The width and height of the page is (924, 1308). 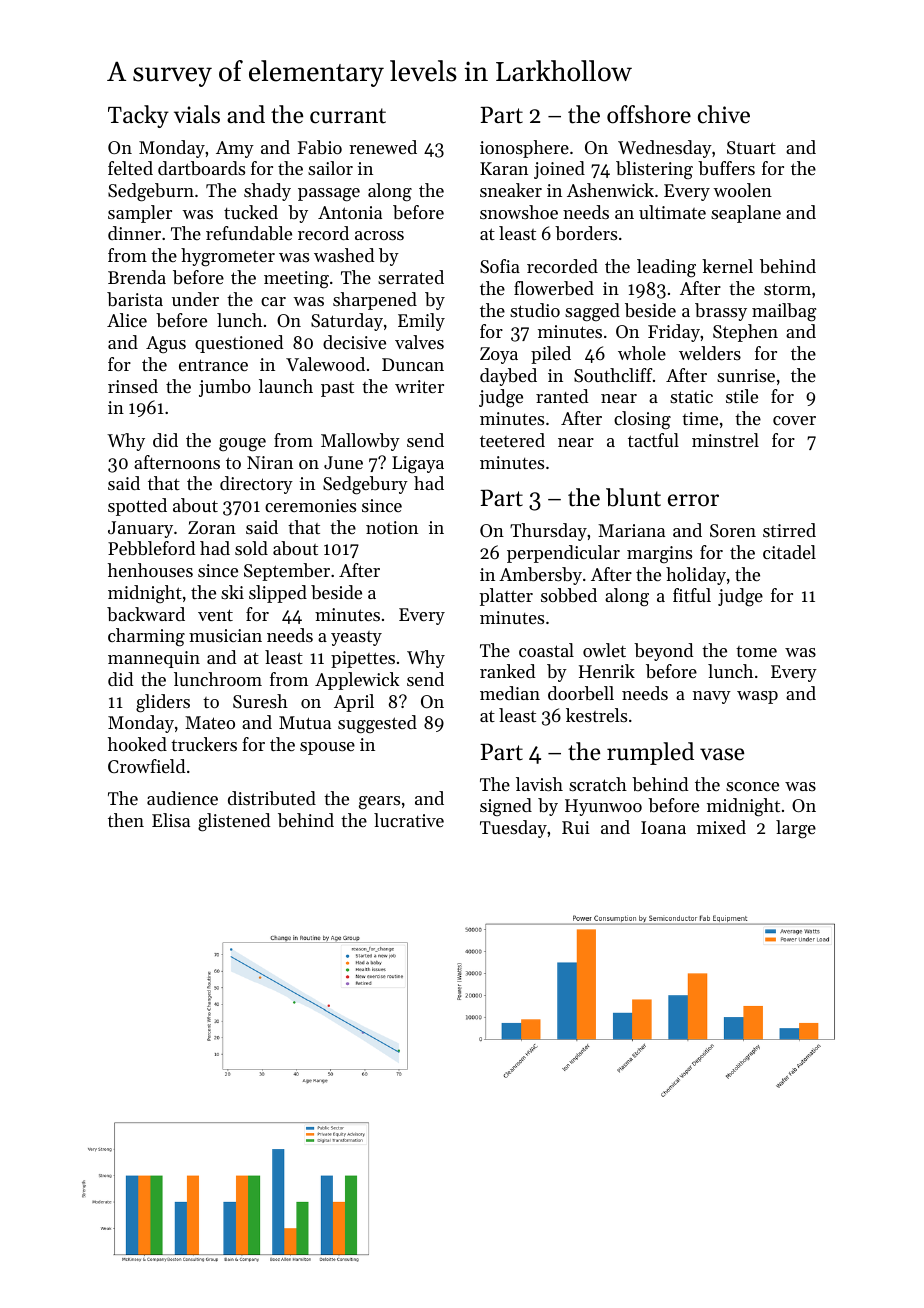 I want to click on lucrative, so click(x=409, y=820).
